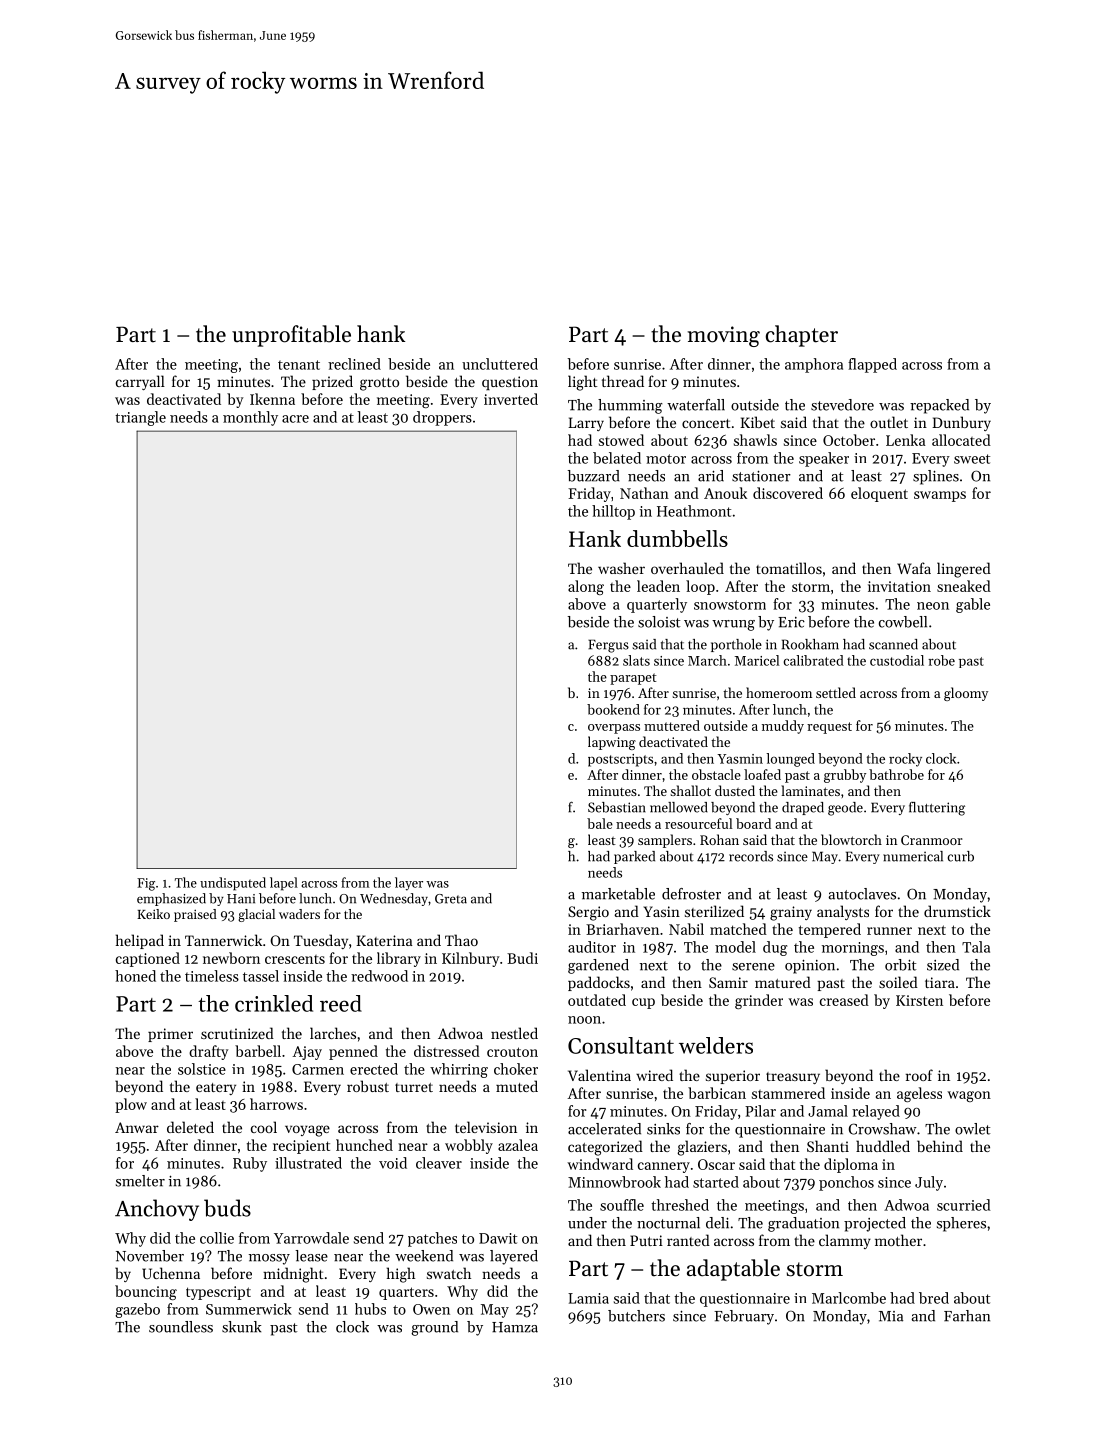 The image size is (1106, 1431). I want to click on gloomy, so click(966, 694).
